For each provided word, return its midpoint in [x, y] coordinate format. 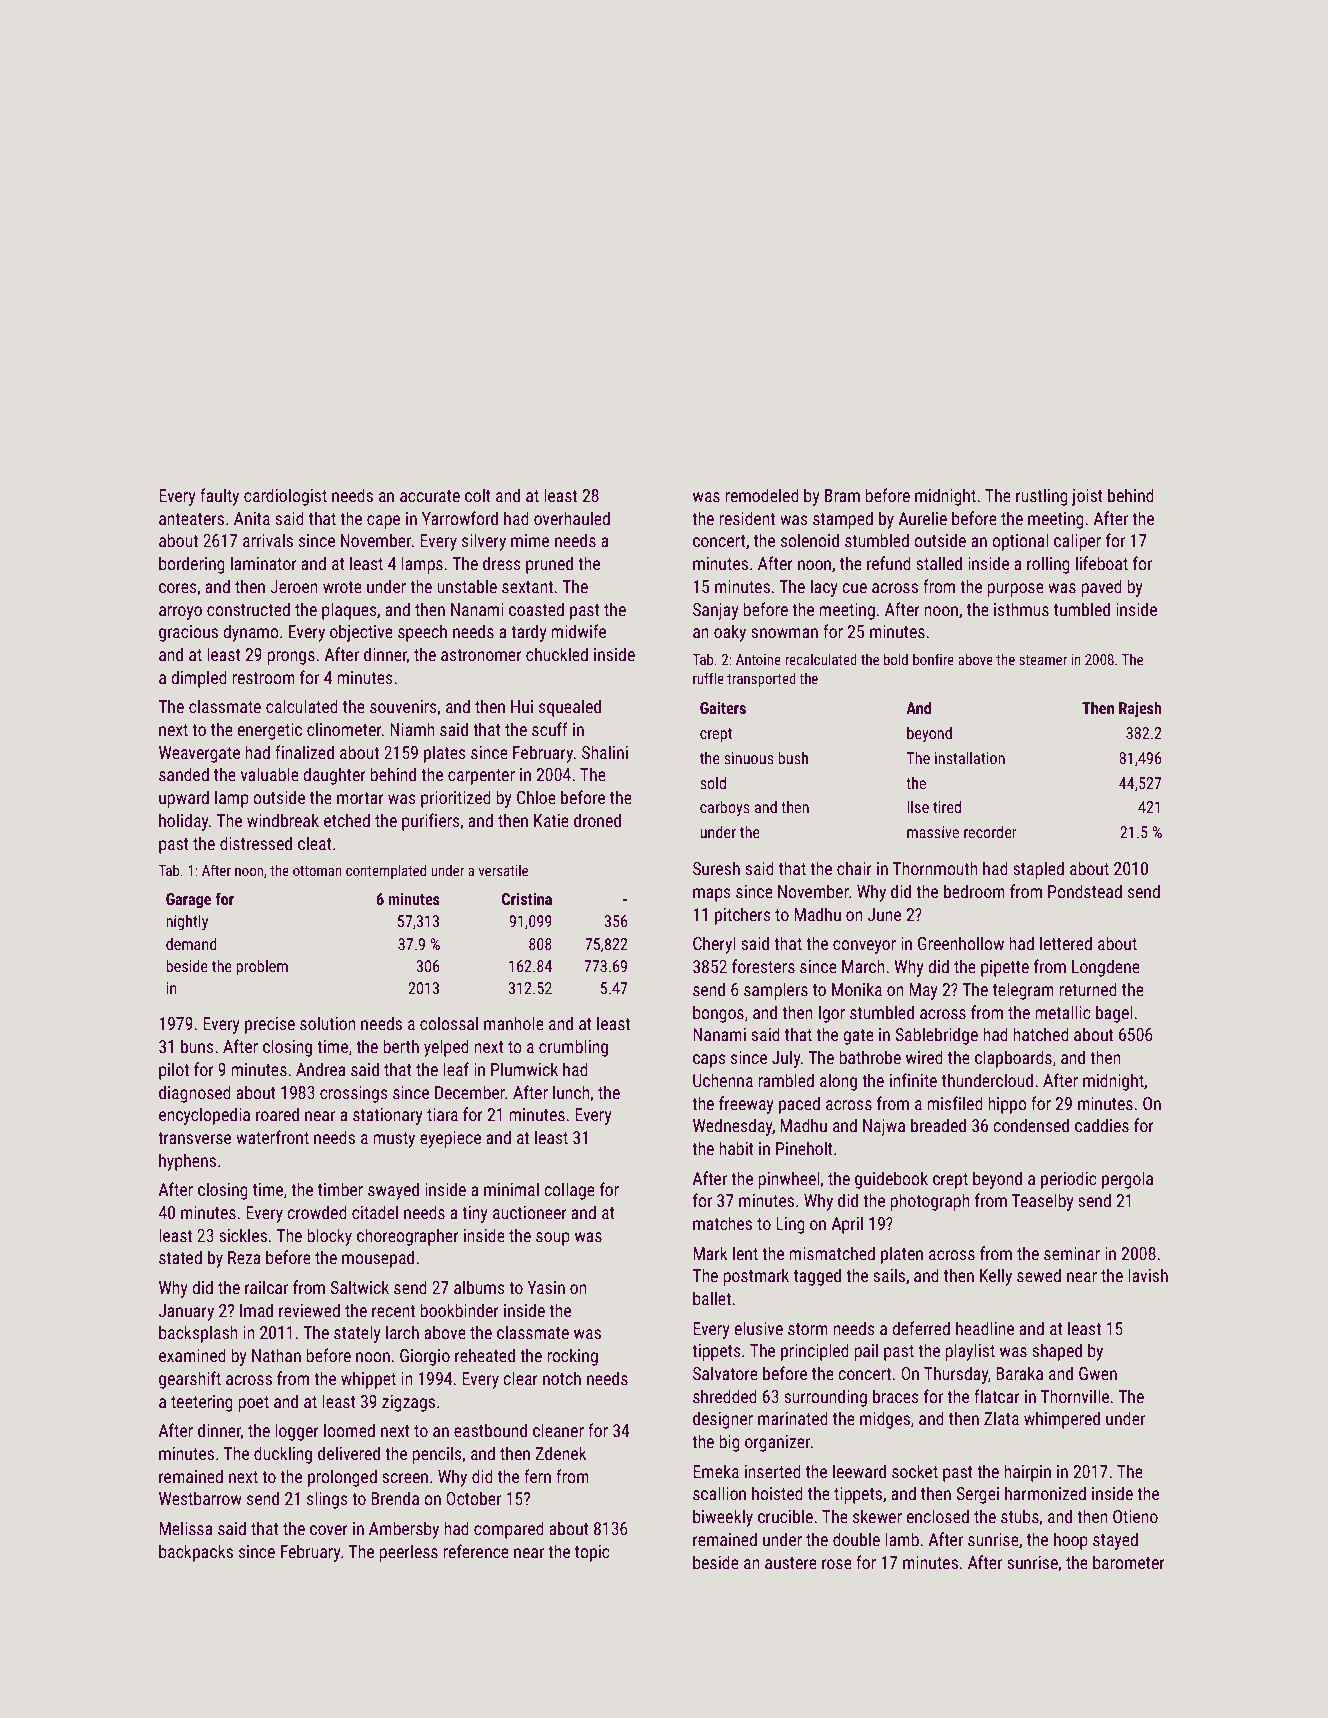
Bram [842, 495]
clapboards [1013, 1059]
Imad [256, 1310]
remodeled [762, 495]
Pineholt [804, 1148]
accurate [430, 496]
